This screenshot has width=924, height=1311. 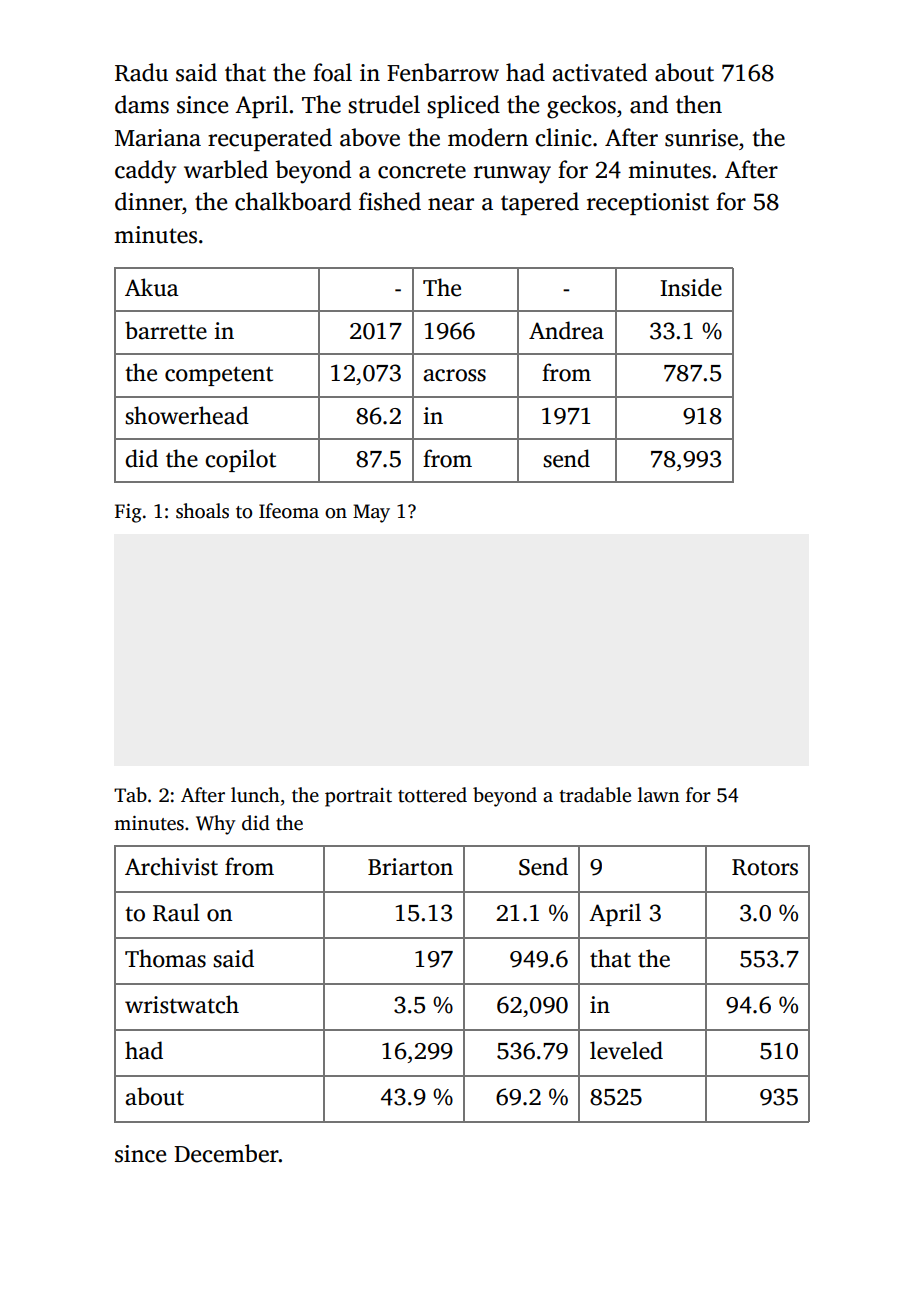 What do you see at coordinates (226, 1153) in the screenshot?
I see `December` at bounding box center [226, 1153].
